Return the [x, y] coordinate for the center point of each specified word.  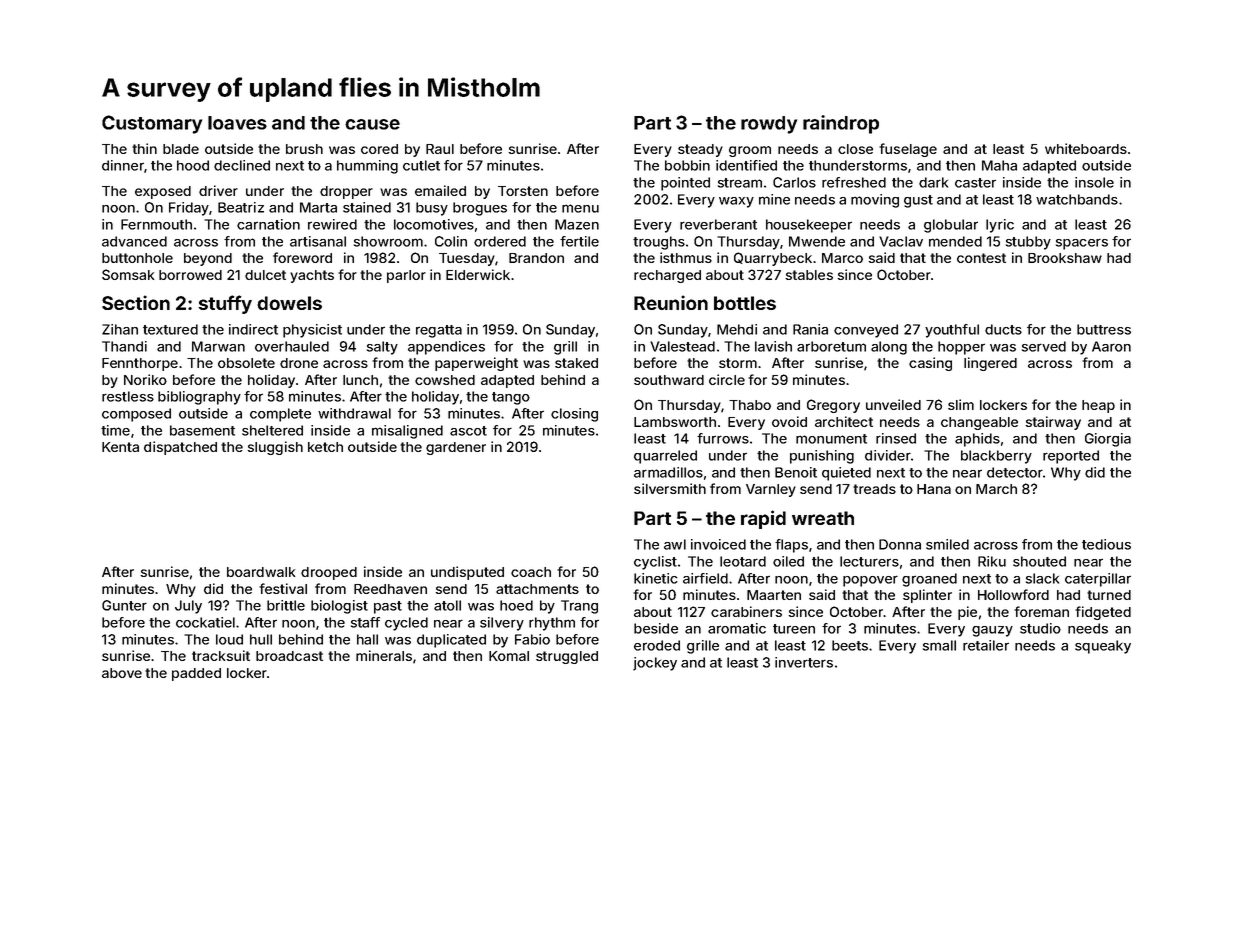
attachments [537, 589]
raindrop [841, 124]
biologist [339, 607]
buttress [1104, 329]
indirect [253, 329]
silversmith [670, 488]
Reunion [671, 302]
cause [372, 124]
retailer [986, 645]
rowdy [769, 125]
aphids [977, 440]
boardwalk [261, 572]
